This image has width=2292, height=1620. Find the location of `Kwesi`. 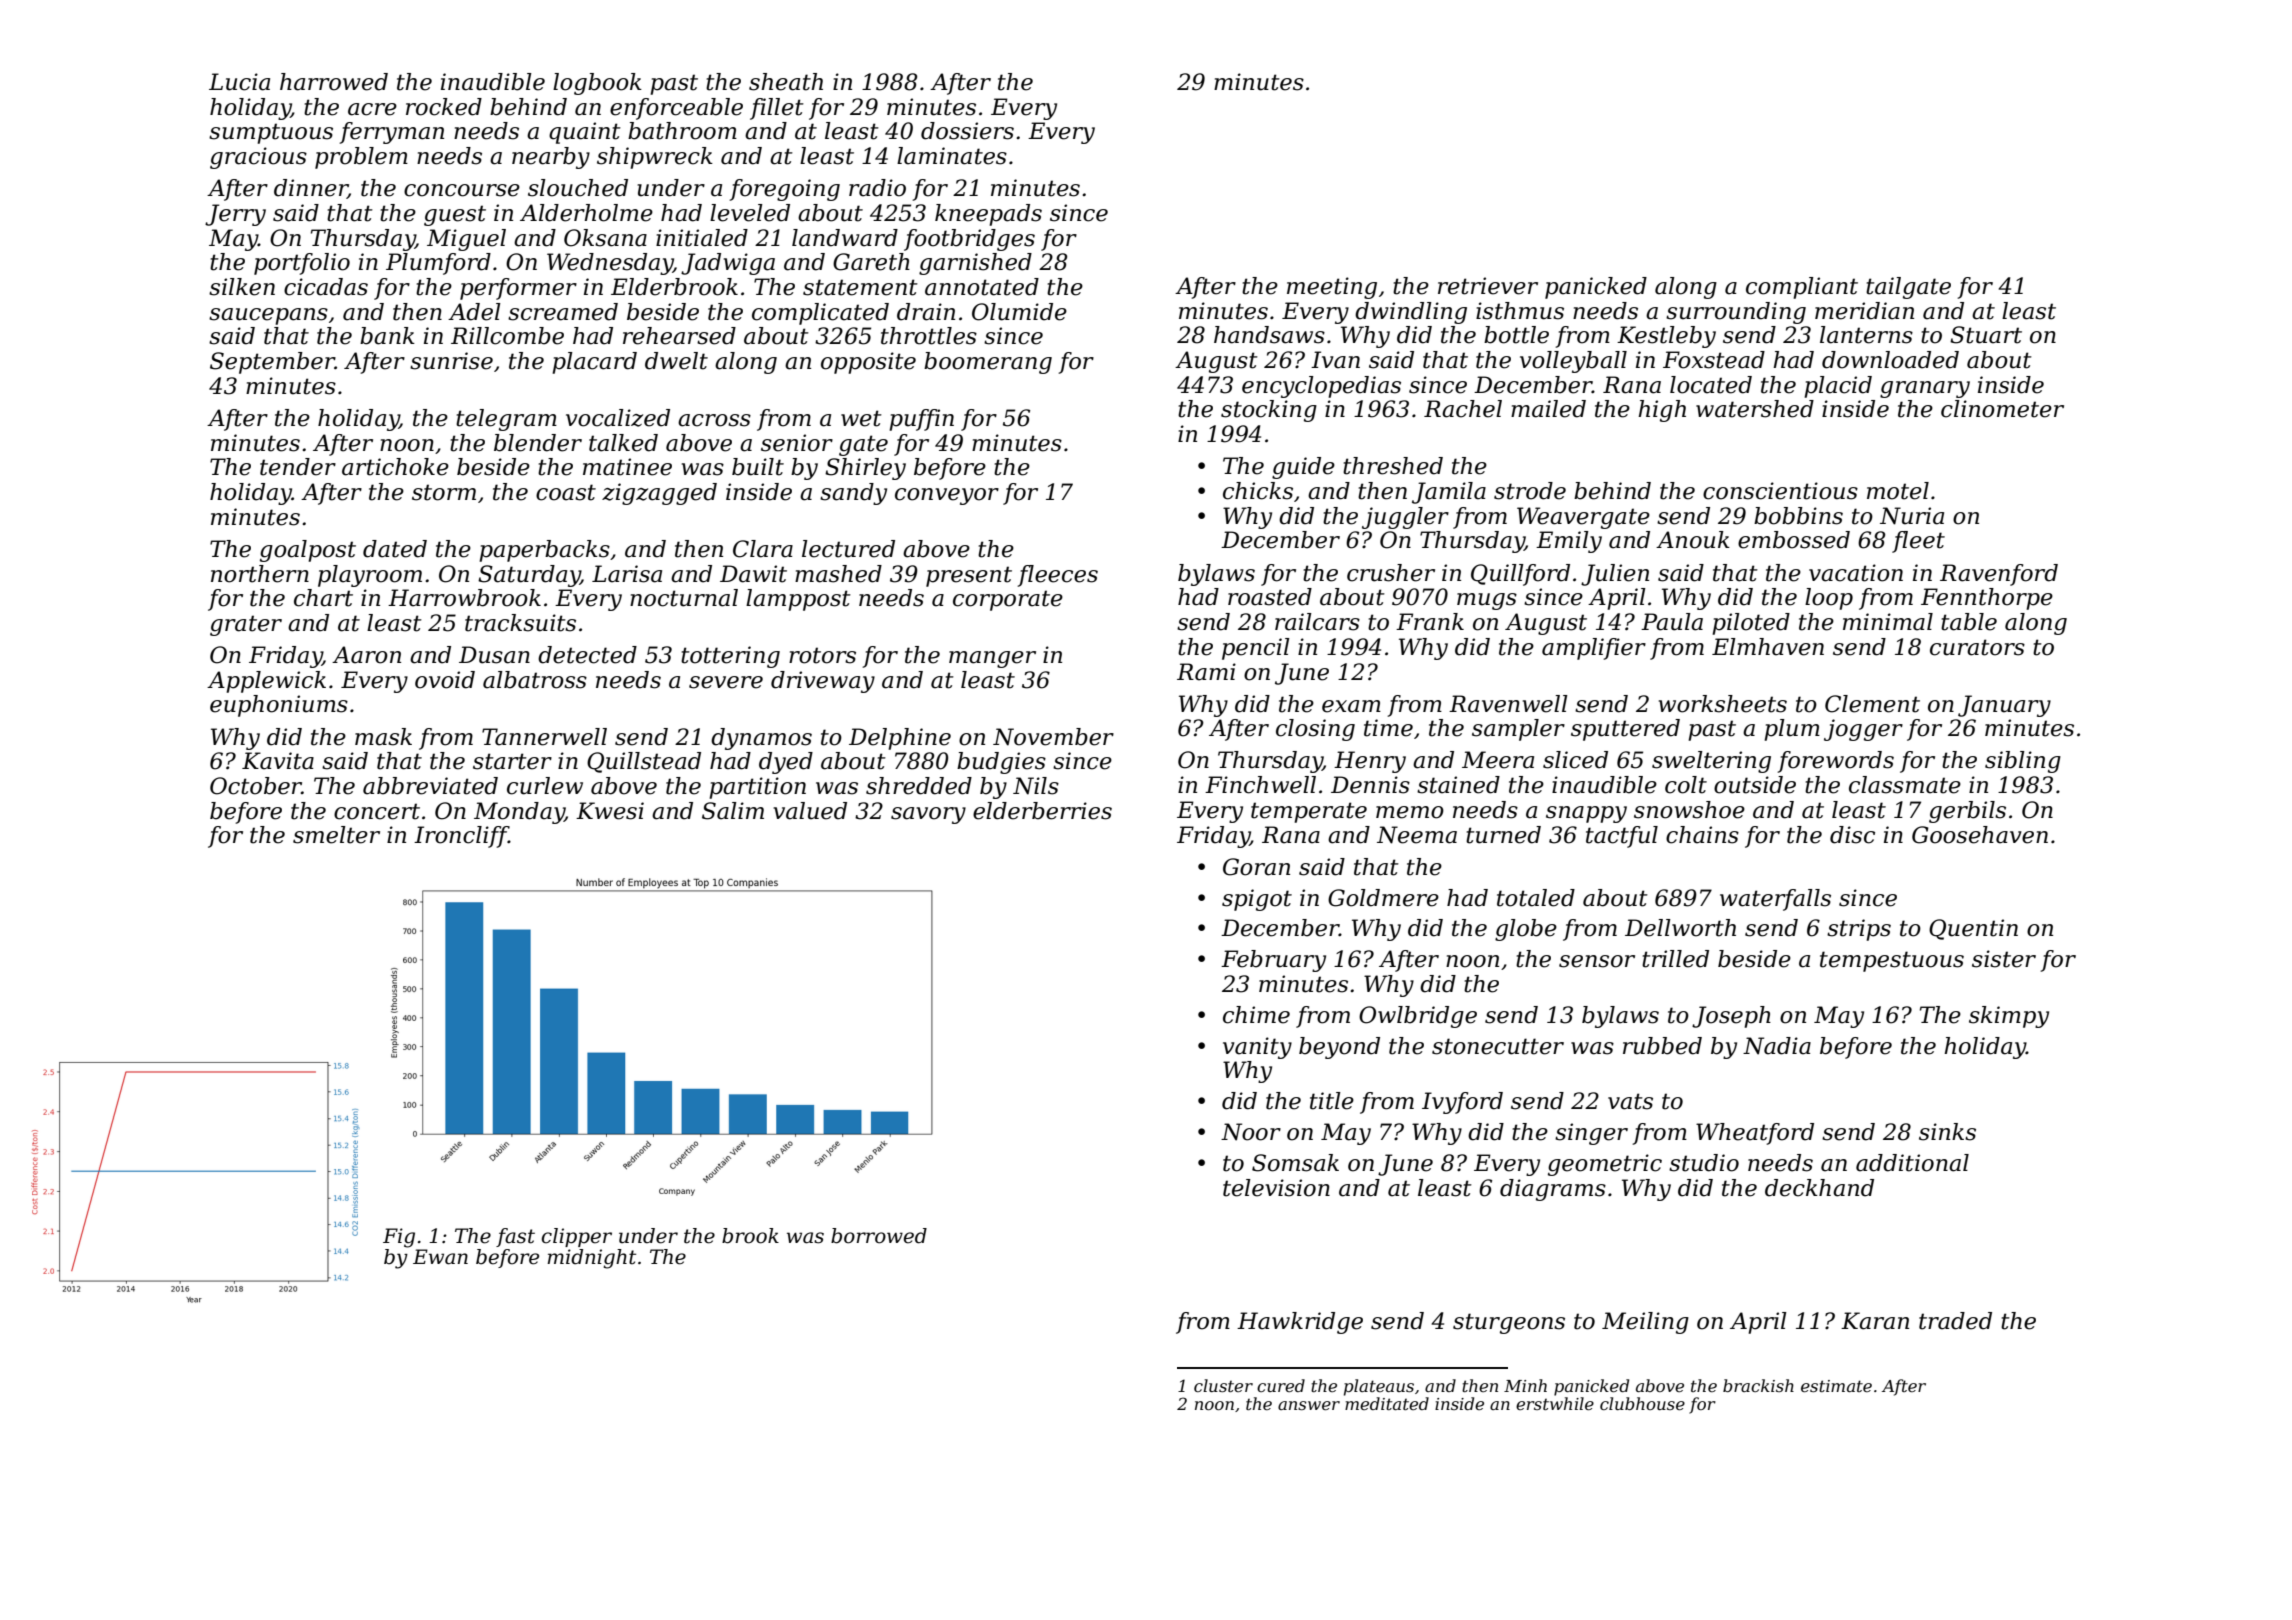

Kwesi is located at coordinates (610, 811).
